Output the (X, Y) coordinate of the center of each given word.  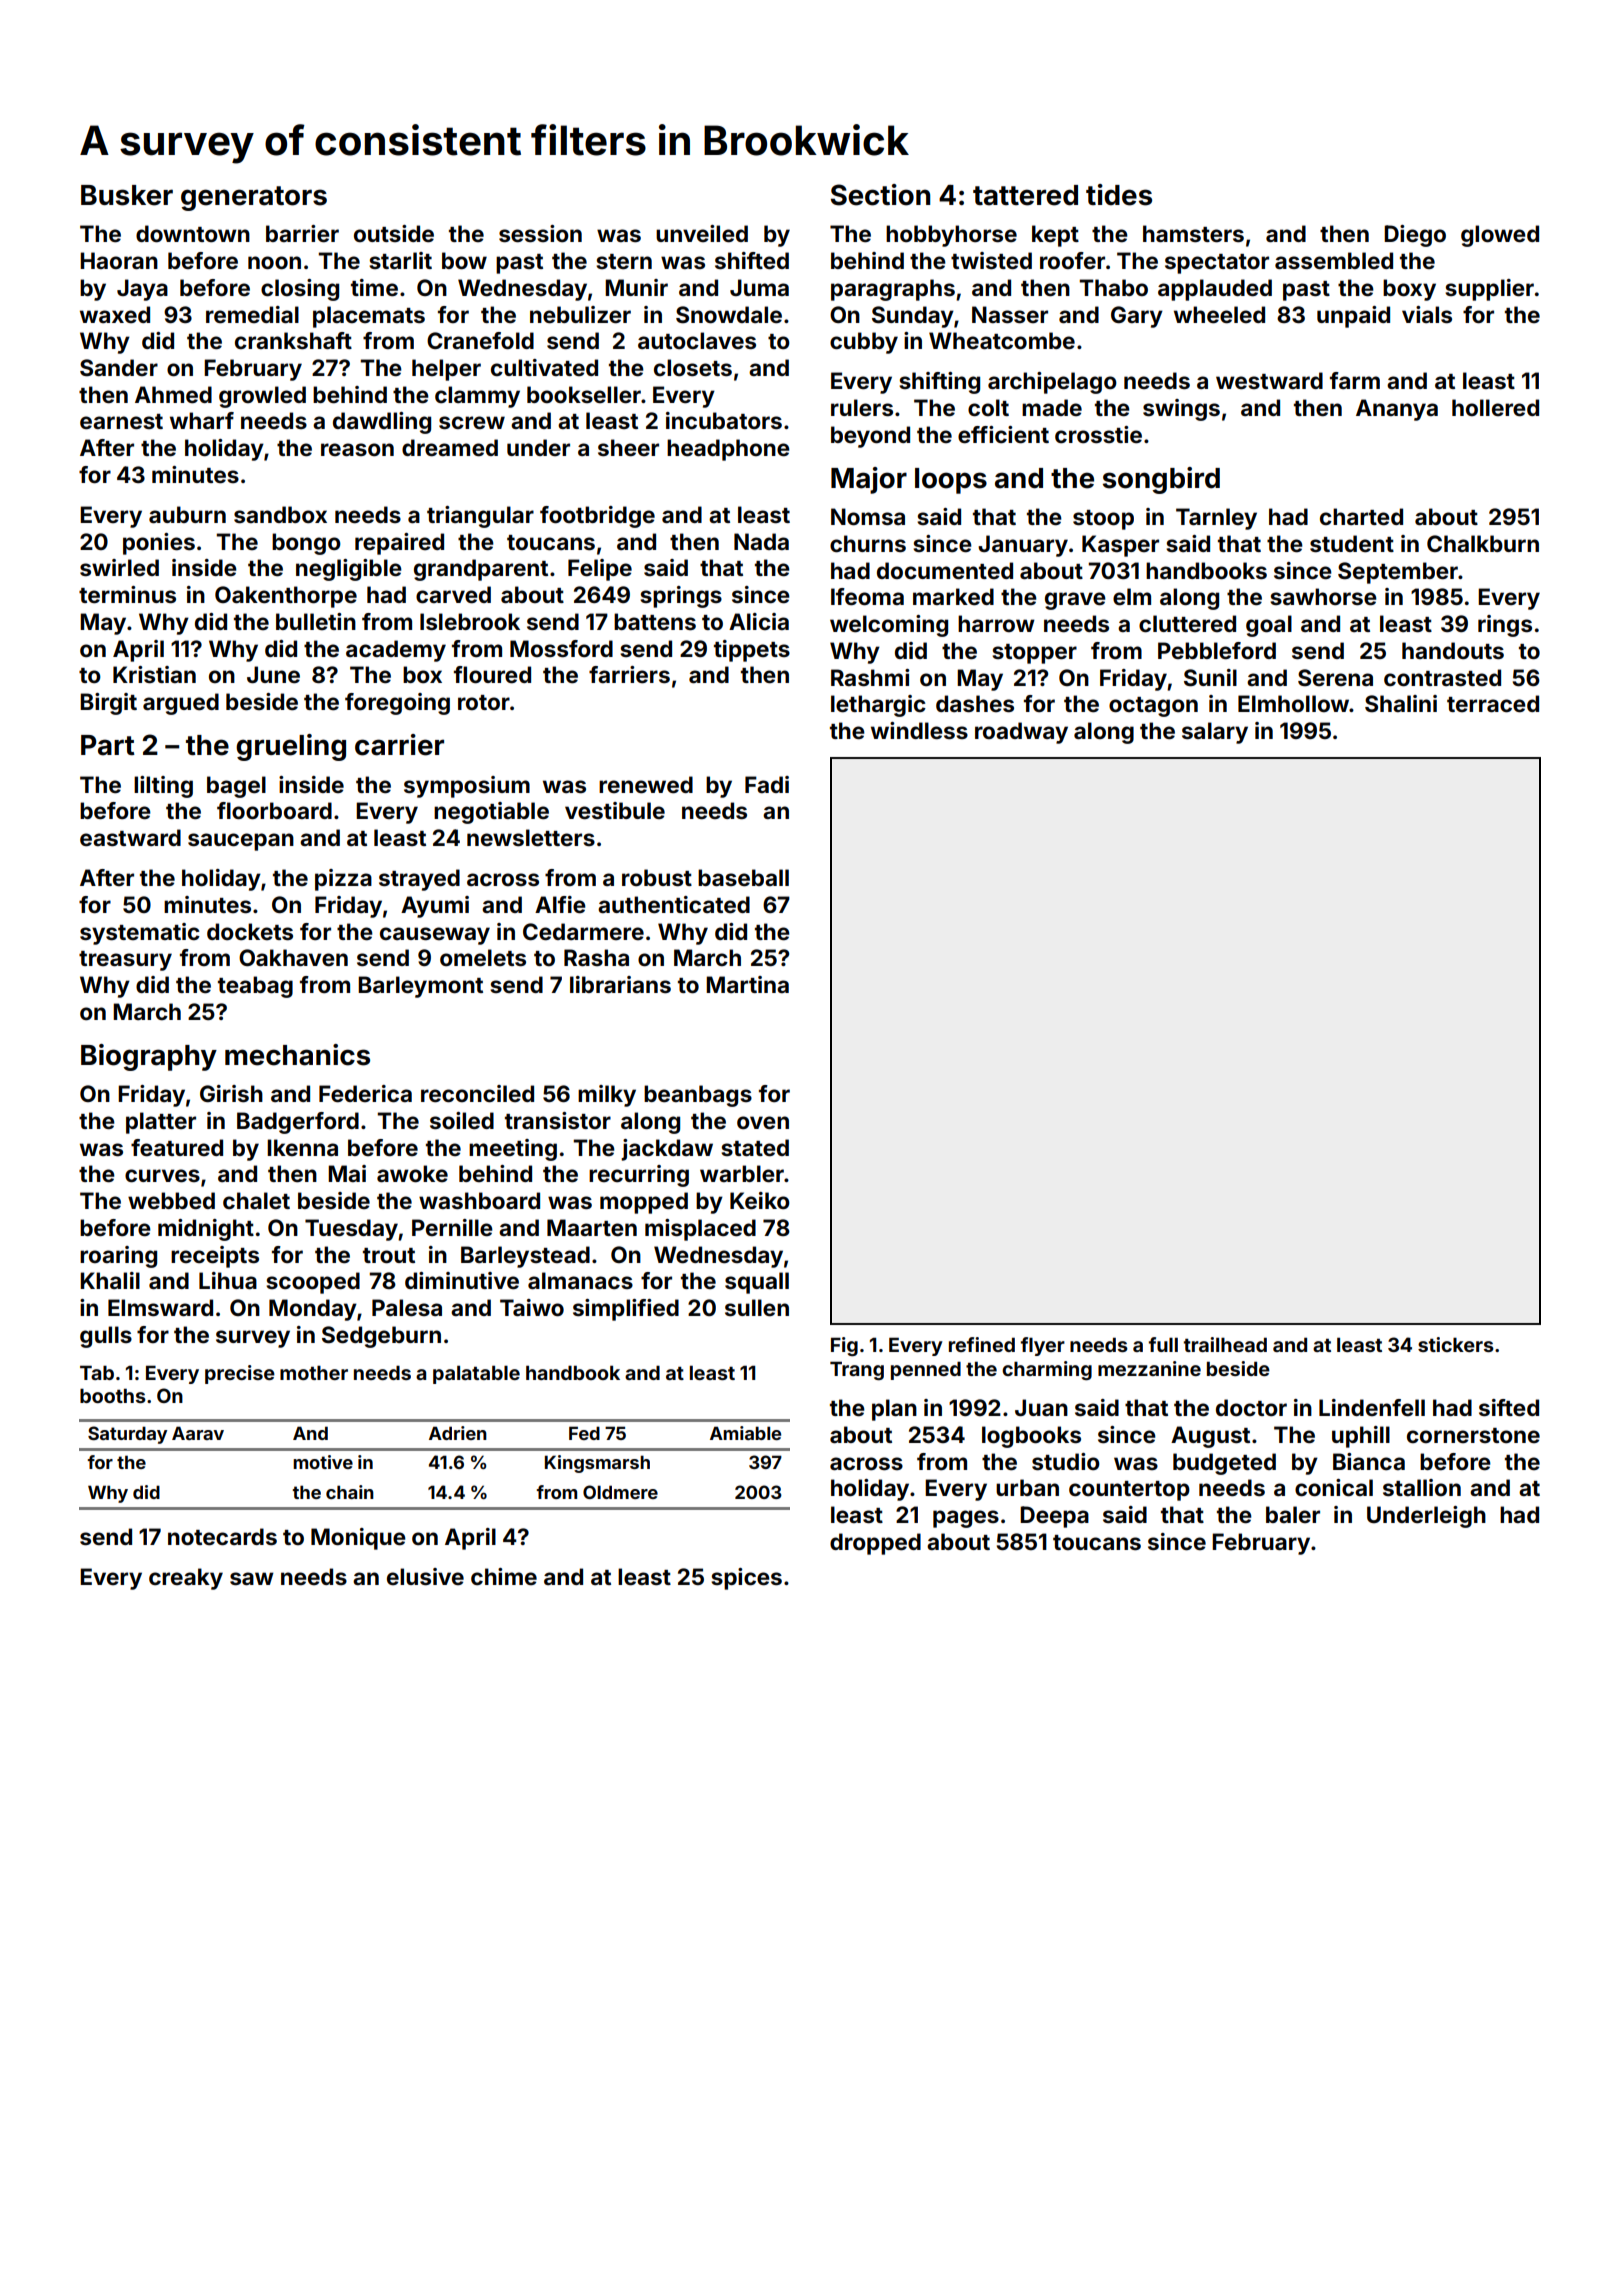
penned (926, 1371)
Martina (747, 984)
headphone (728, 450)
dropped (875, 1544)
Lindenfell (1372, 1407)
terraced (1493, 703)
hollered (1495, 407)
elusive (425, 1576)
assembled (1334, 260)
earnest (121, 421)
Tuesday (351, 1230)
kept (1055, 236)
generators (254, 198)
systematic (140, 934)
